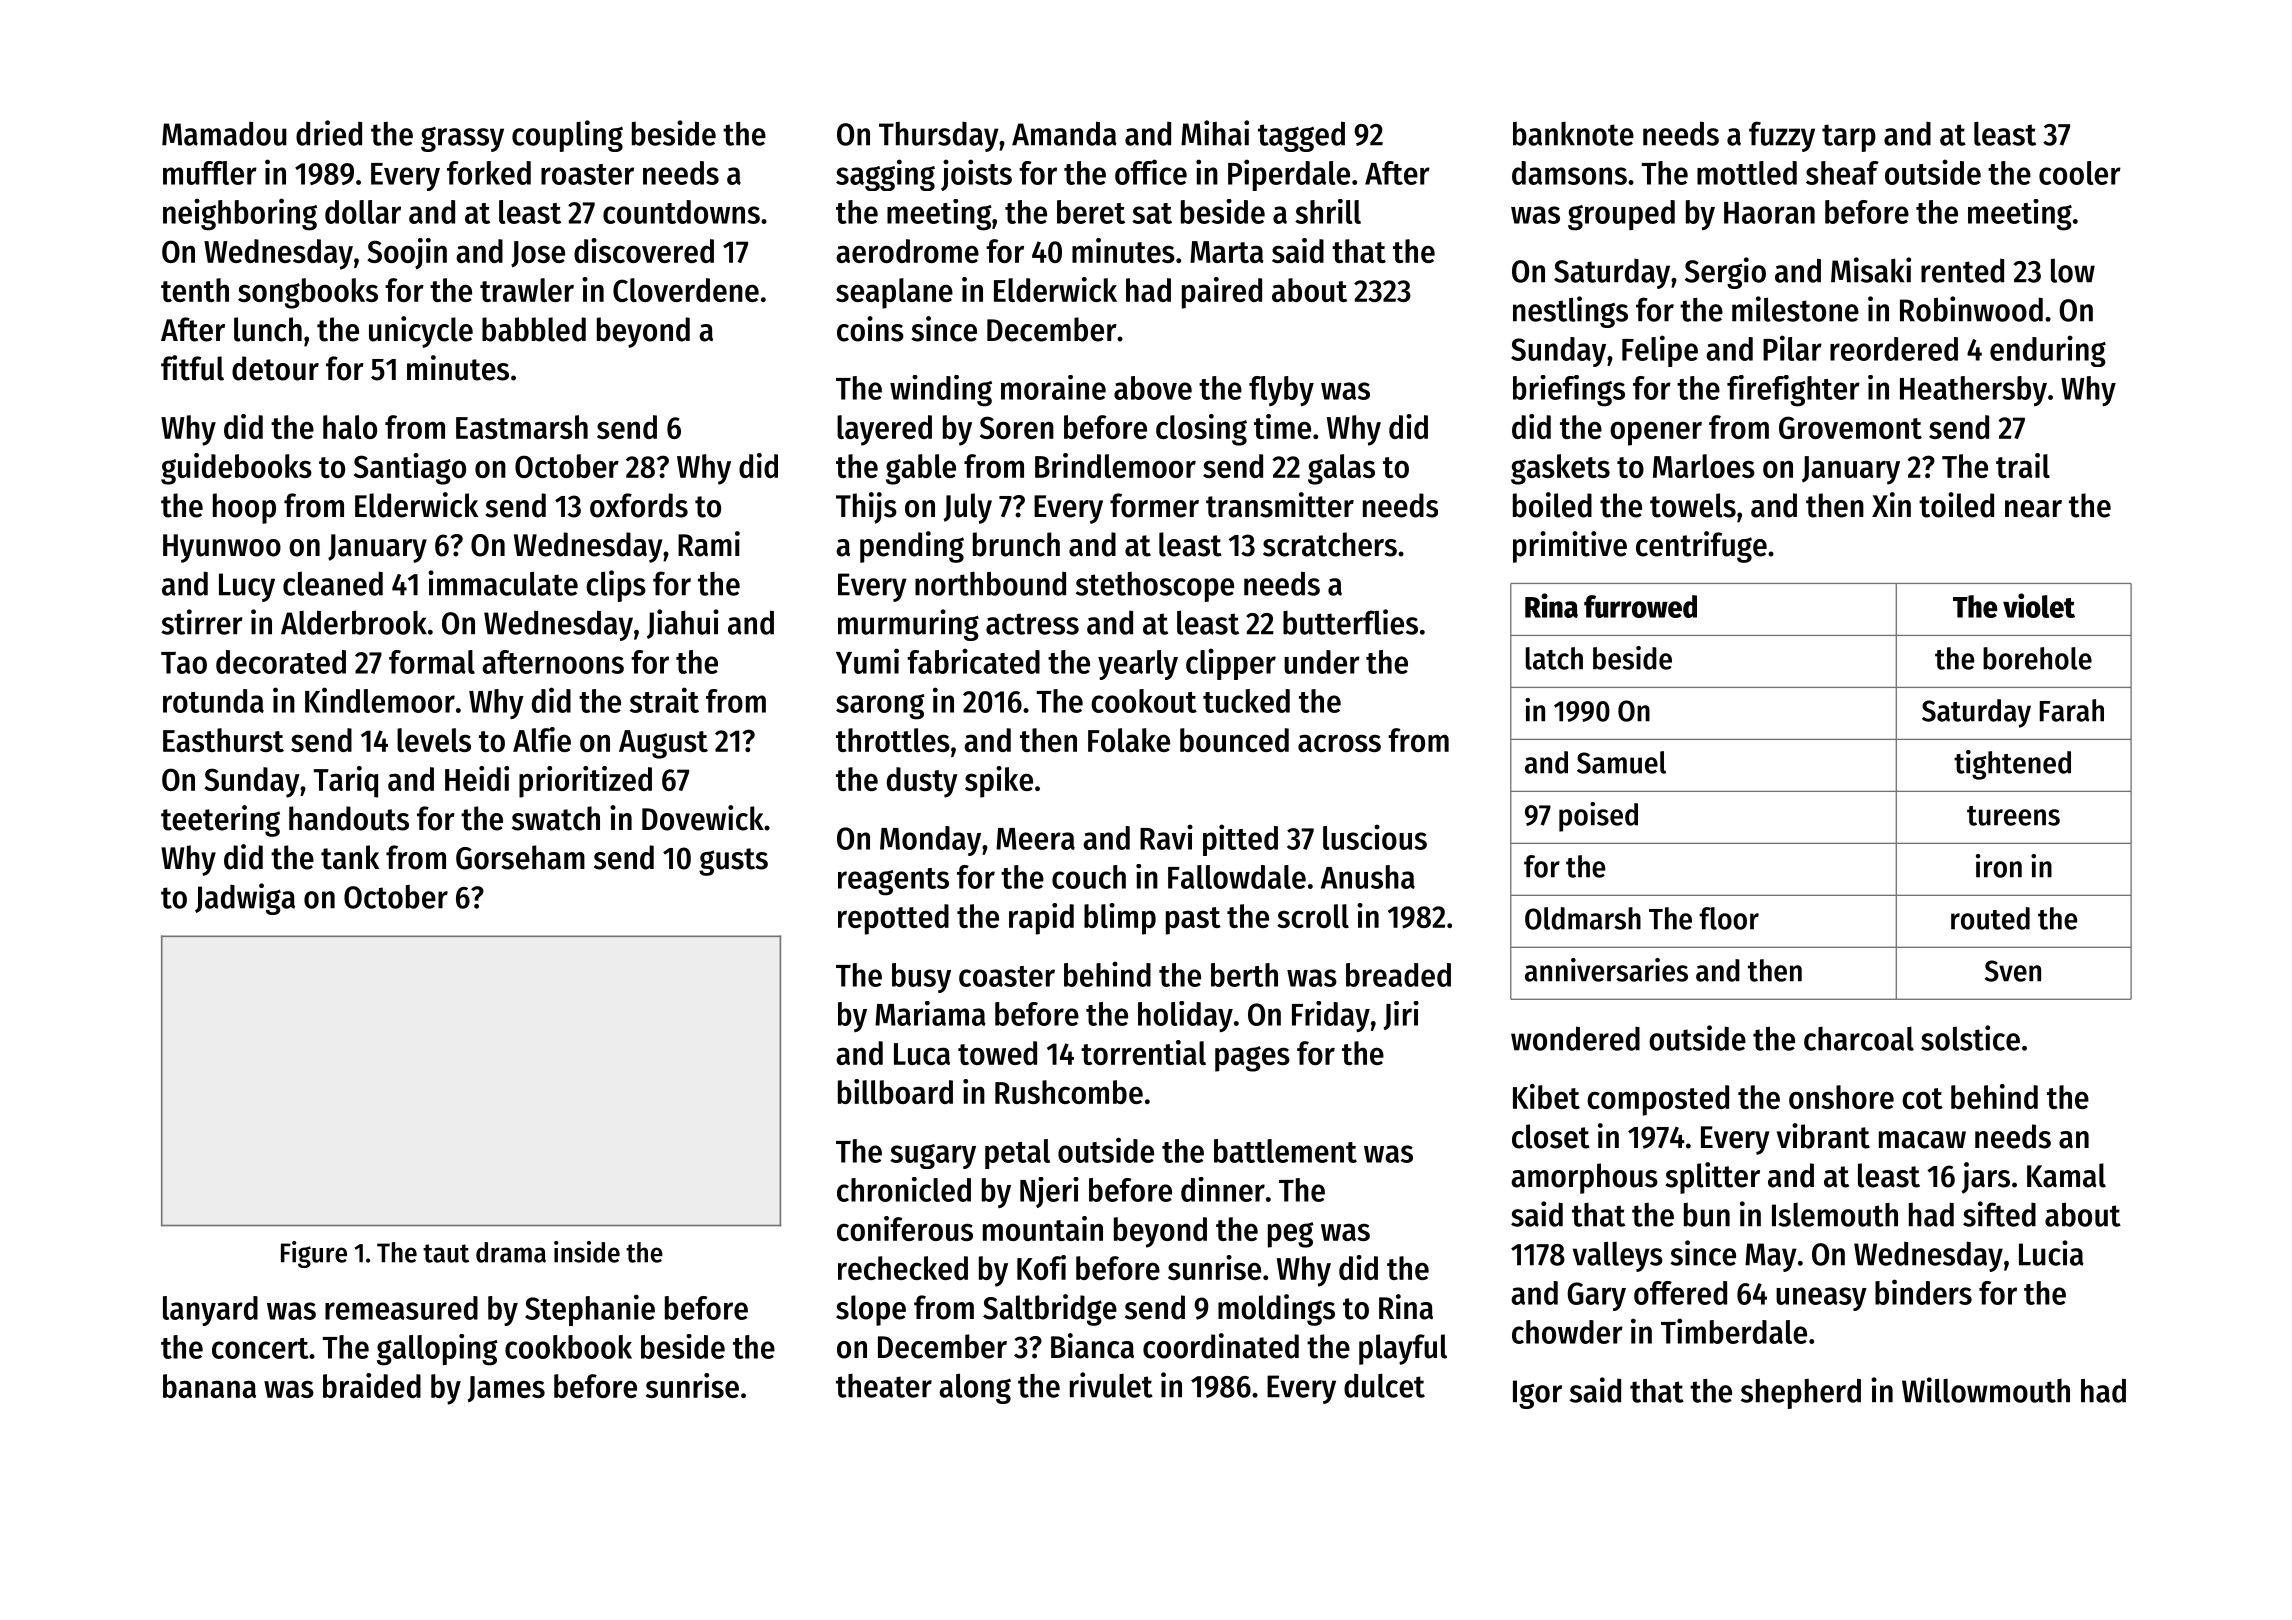  Describe the element at coordinates (1849, 138) in the screenshot. I see `tarp` at that location.
